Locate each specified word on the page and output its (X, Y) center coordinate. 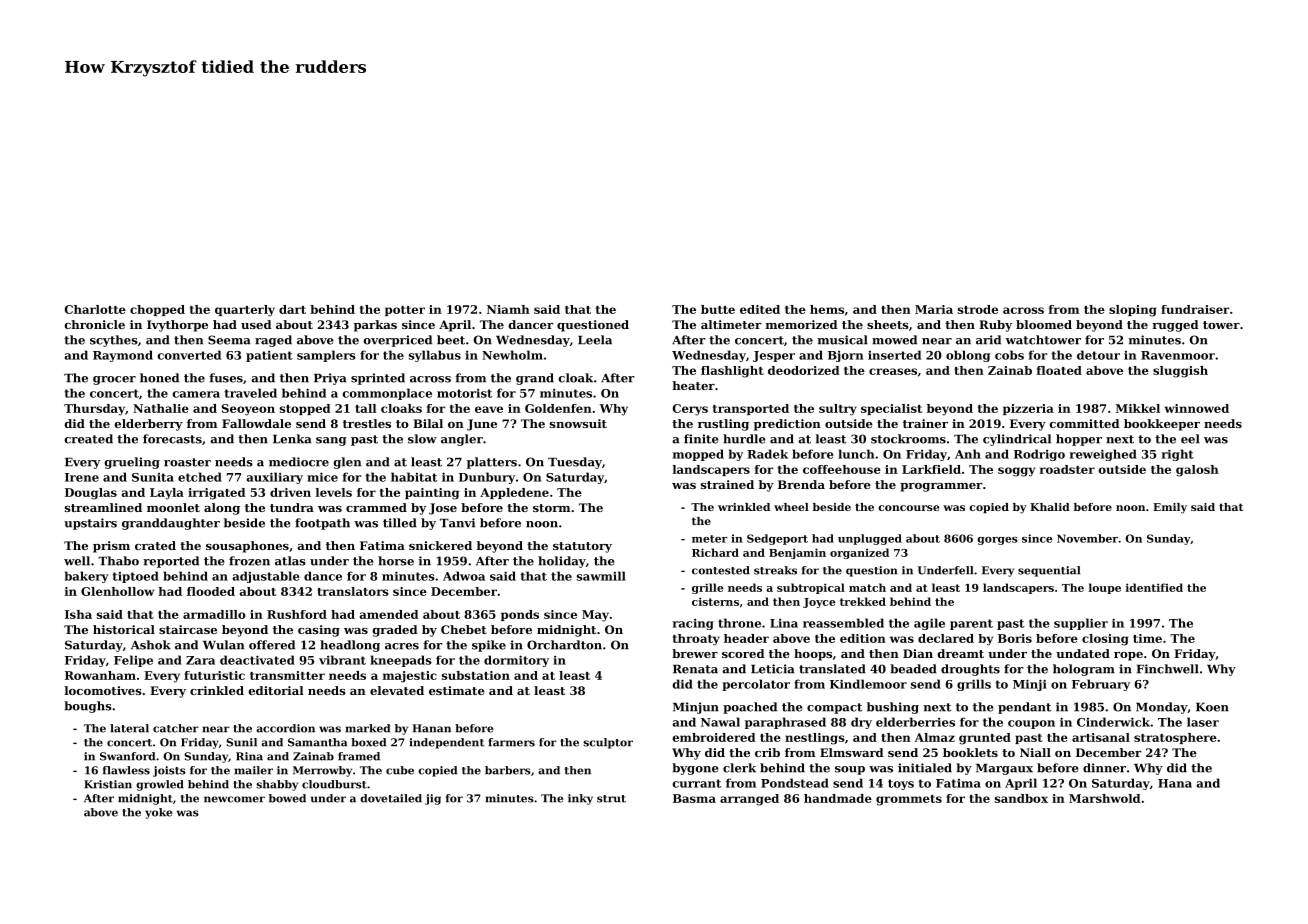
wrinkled (744, 507)
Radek (767, 454)
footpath (322, 524)
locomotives (103, 690)
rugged (1175, 326)
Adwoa (464, 576)
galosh (1197, 471)
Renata (695, 669)
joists (169, 771)
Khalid (1050, 507)
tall (366, 408)
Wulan (223, 645)
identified (1154, 587)
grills (974, 685)
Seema (229, 340)
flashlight (732, 372)
